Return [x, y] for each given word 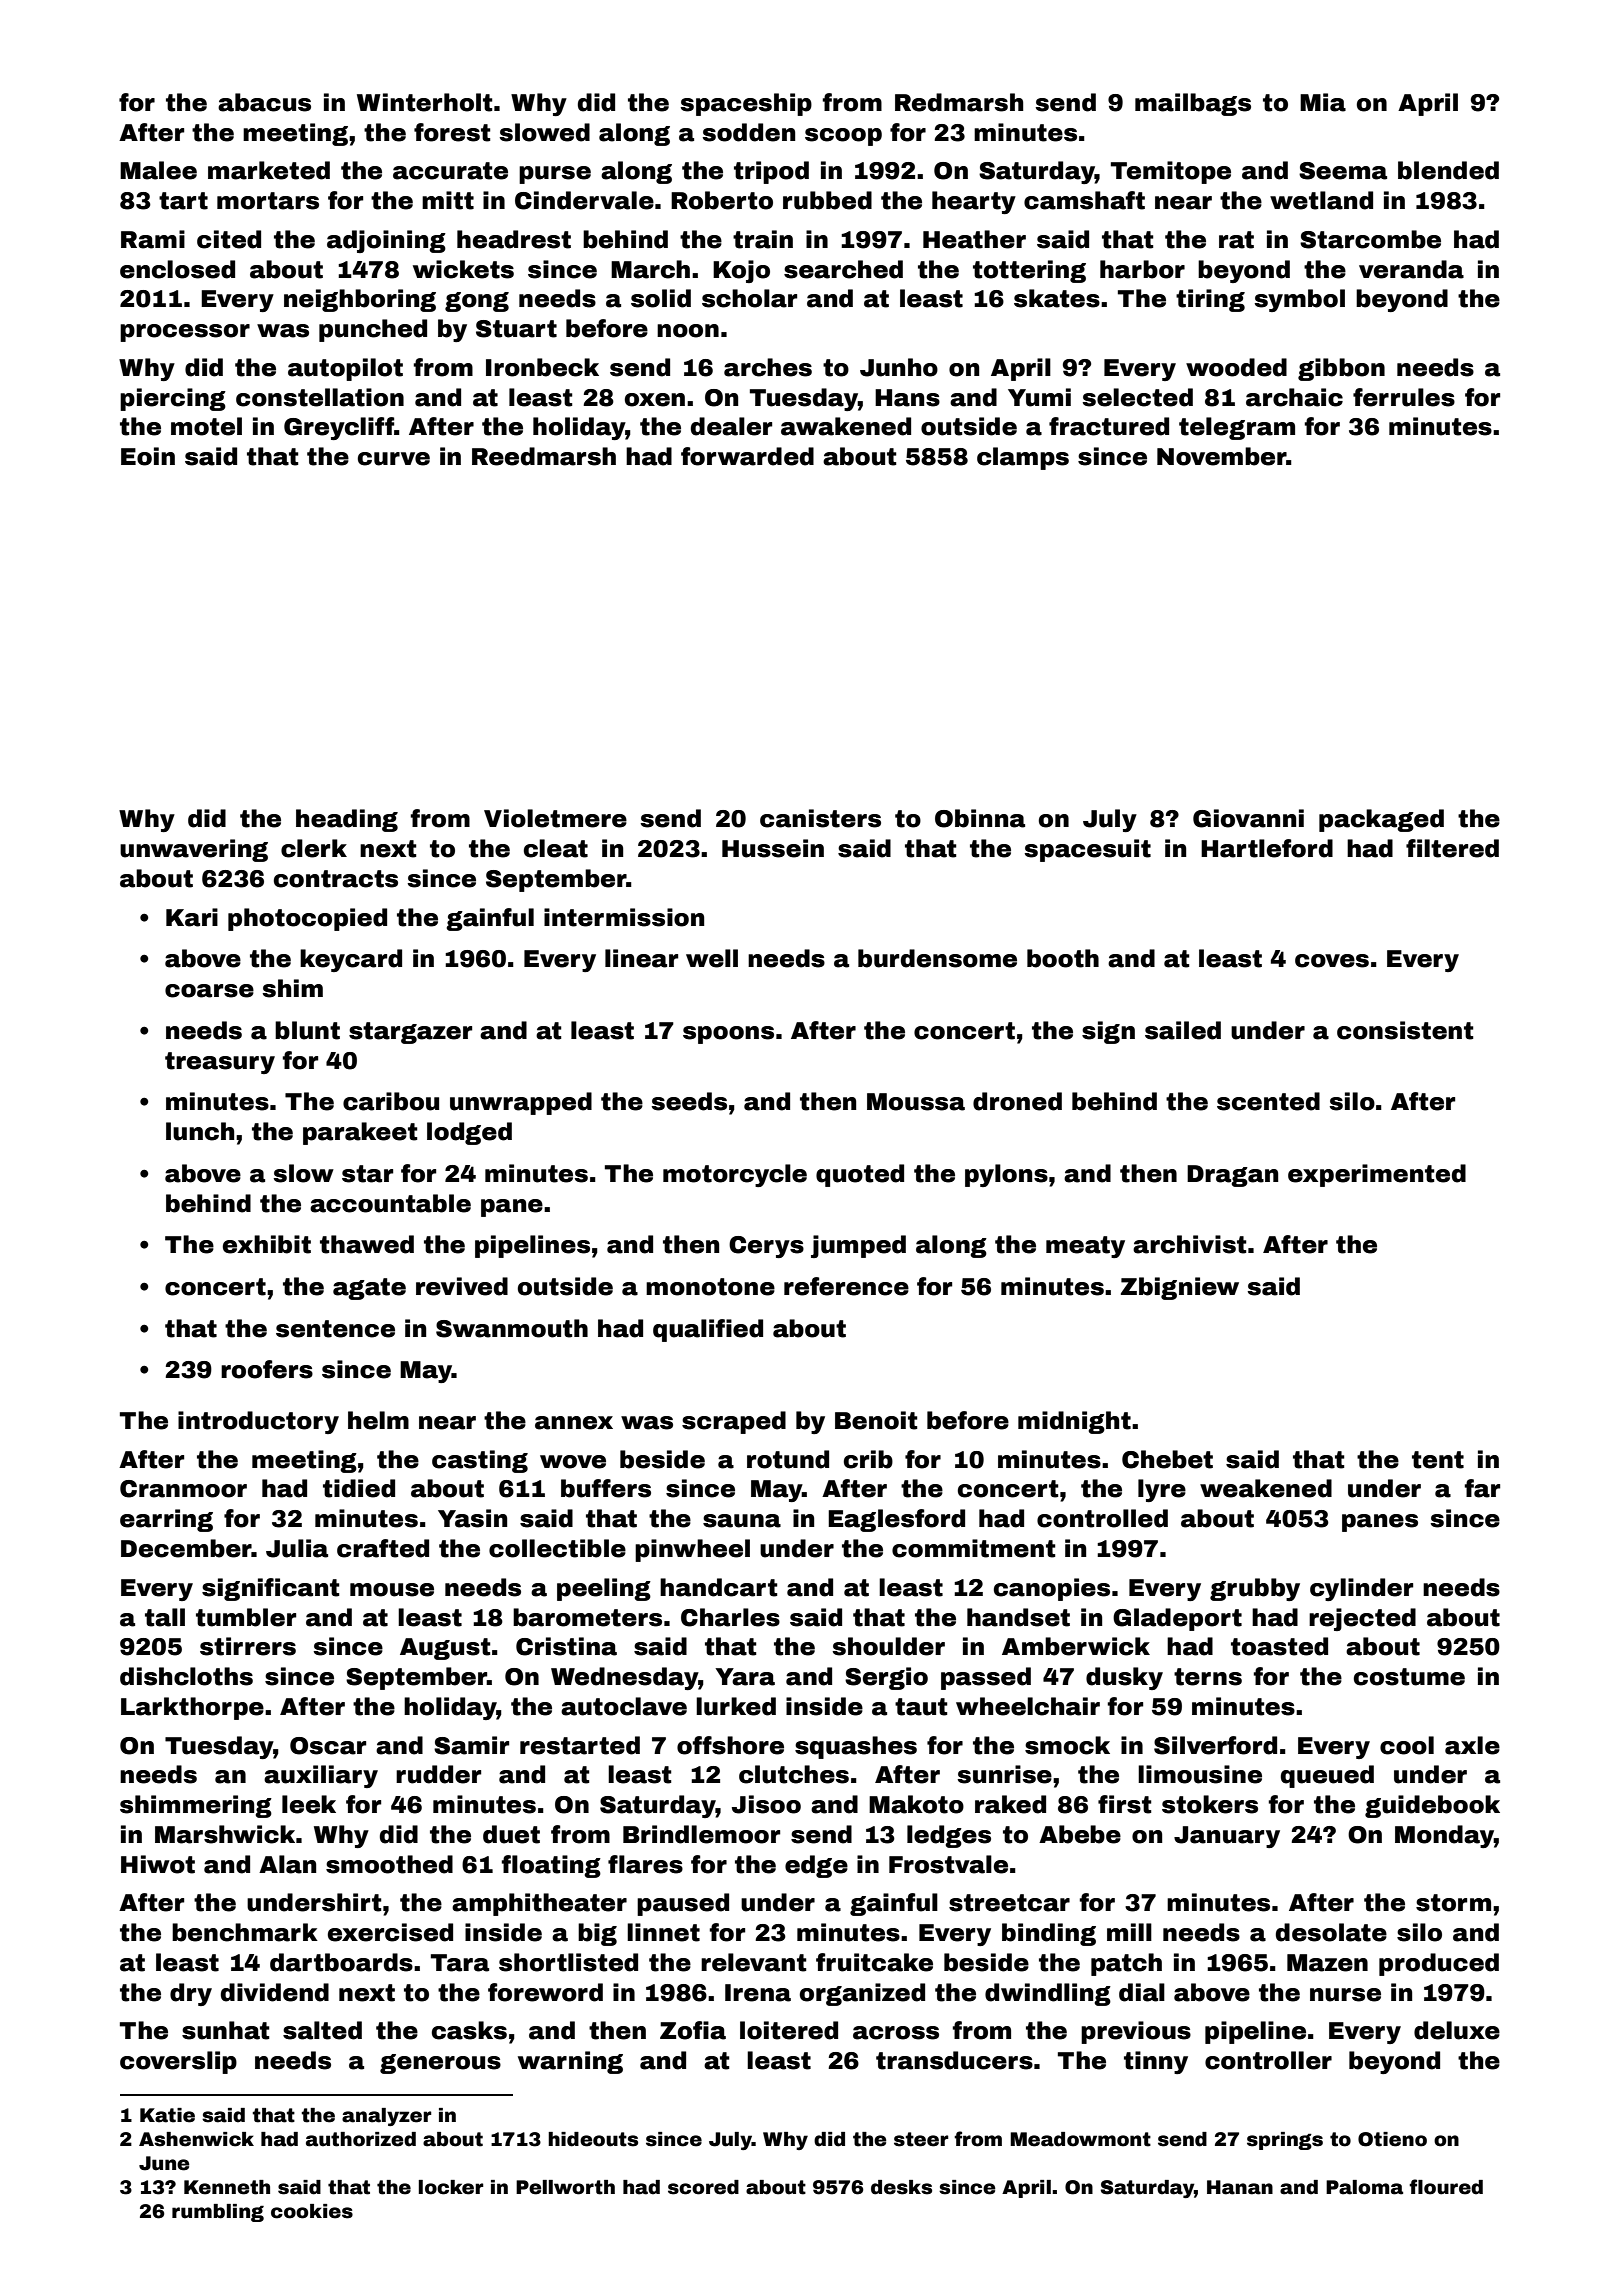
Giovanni [1248, 818]
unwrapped [521, 1103]
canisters [820, 818]
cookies [312, 2211]
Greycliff [339, 428]
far [1482, 1488]
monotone [710, 1287]
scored [703, 2187]
